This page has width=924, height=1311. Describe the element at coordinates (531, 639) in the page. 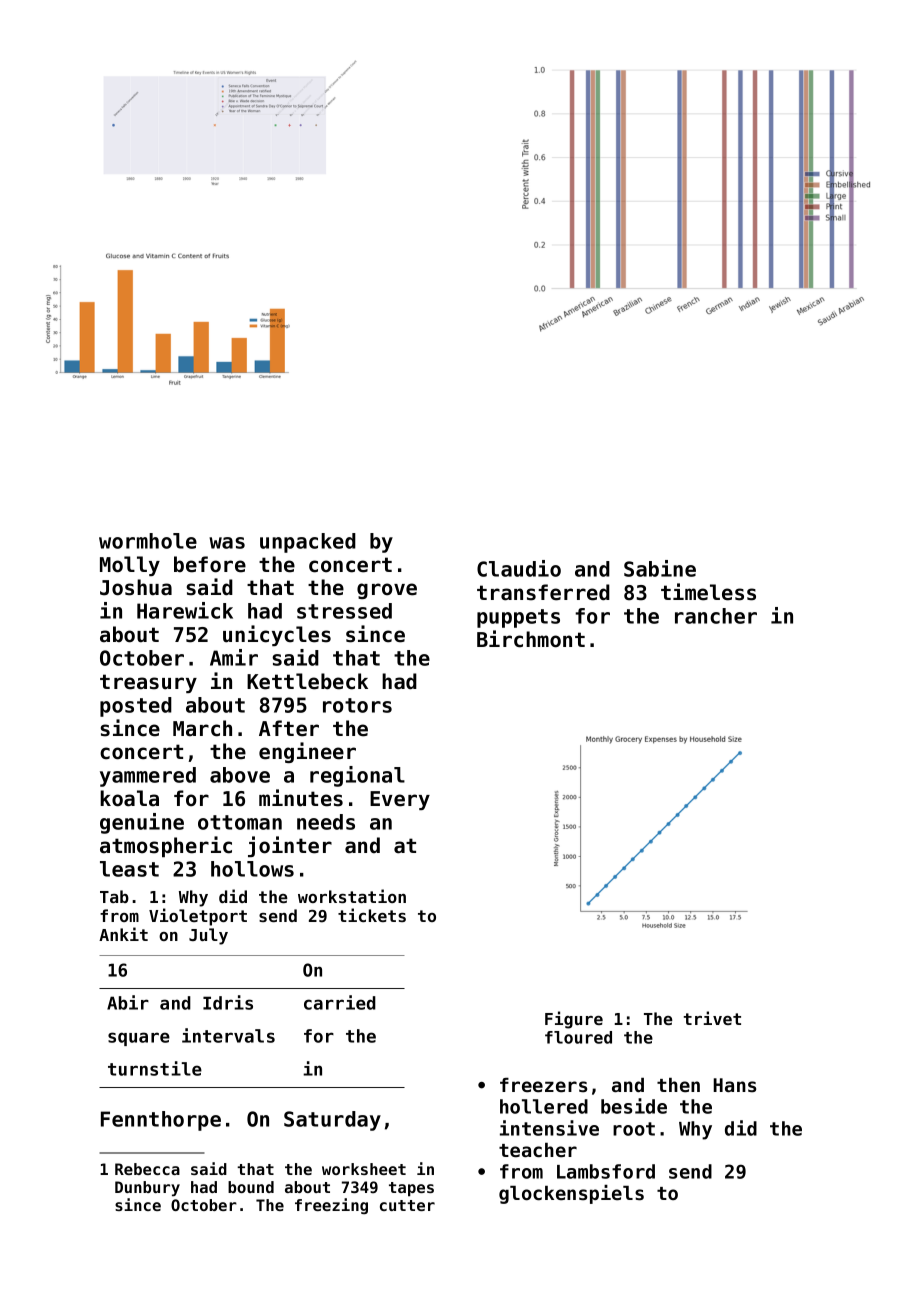

I see `Birchmont` at that location.
